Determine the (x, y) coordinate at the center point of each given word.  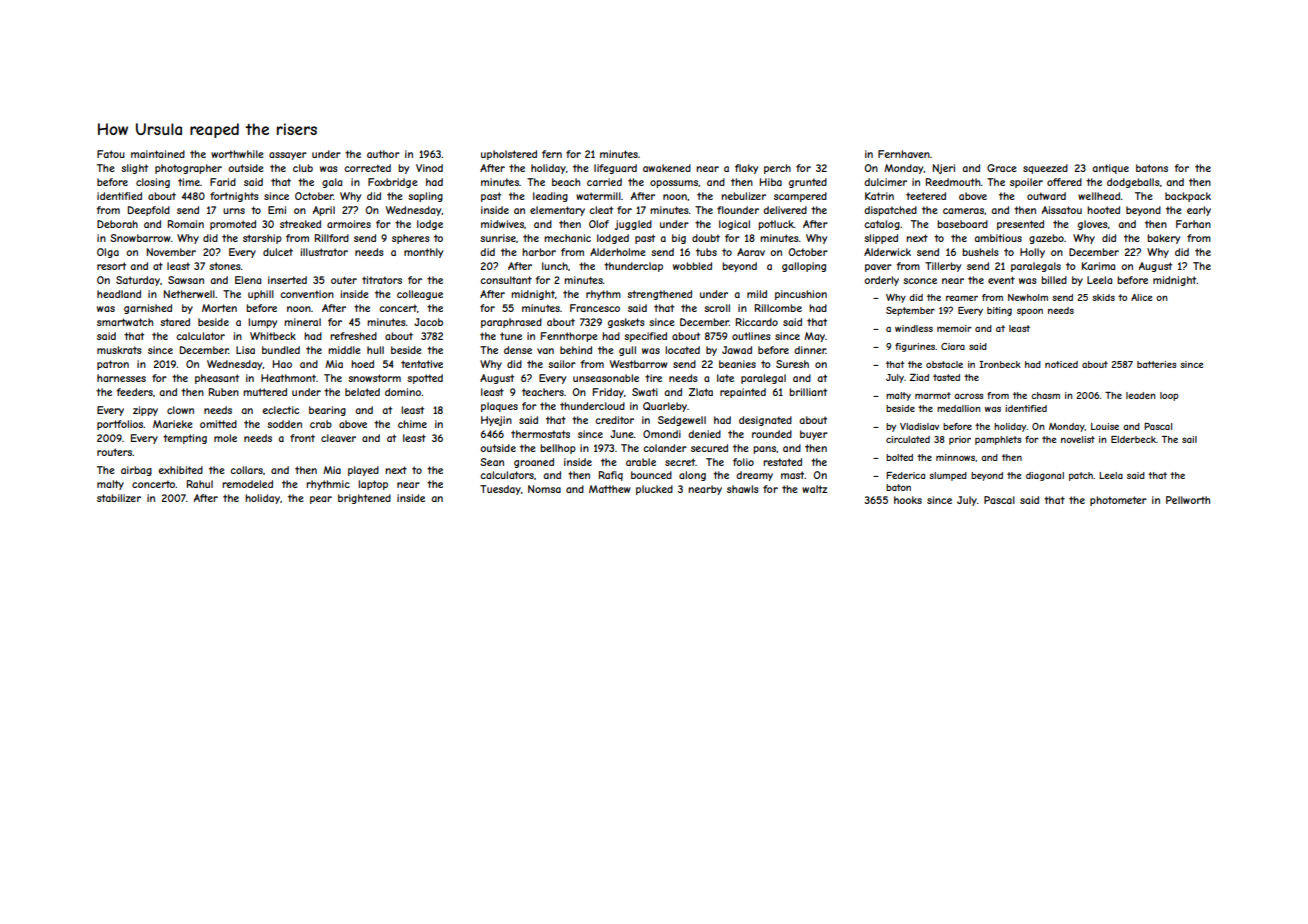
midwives (502, 224)
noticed (1061, 364)
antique (1110, 169)
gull (627, 351)
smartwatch (125, 322)
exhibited (180, 470)
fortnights (234, 197)
